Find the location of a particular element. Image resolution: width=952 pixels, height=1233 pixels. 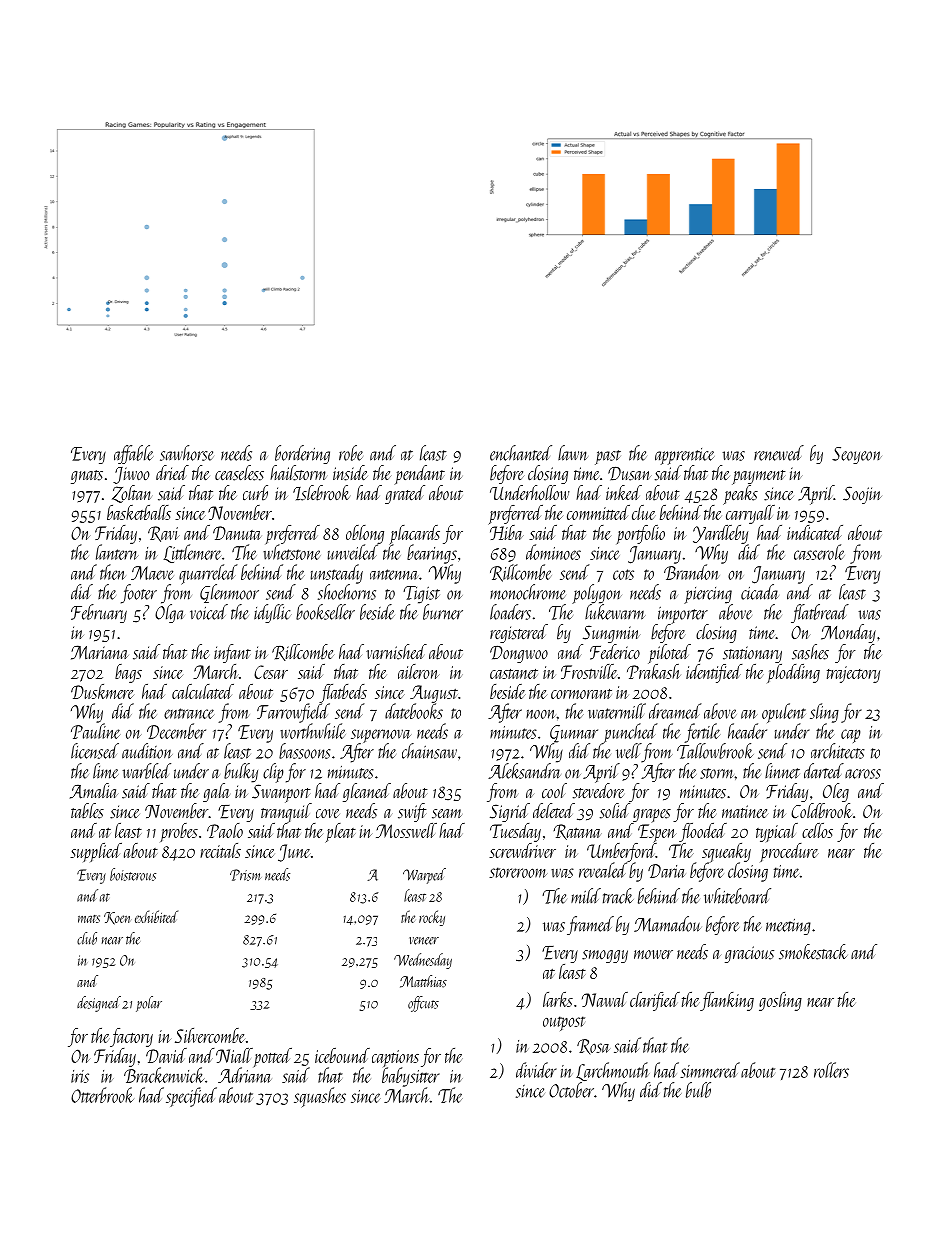

aileron is located at coordinates (418, 671).
